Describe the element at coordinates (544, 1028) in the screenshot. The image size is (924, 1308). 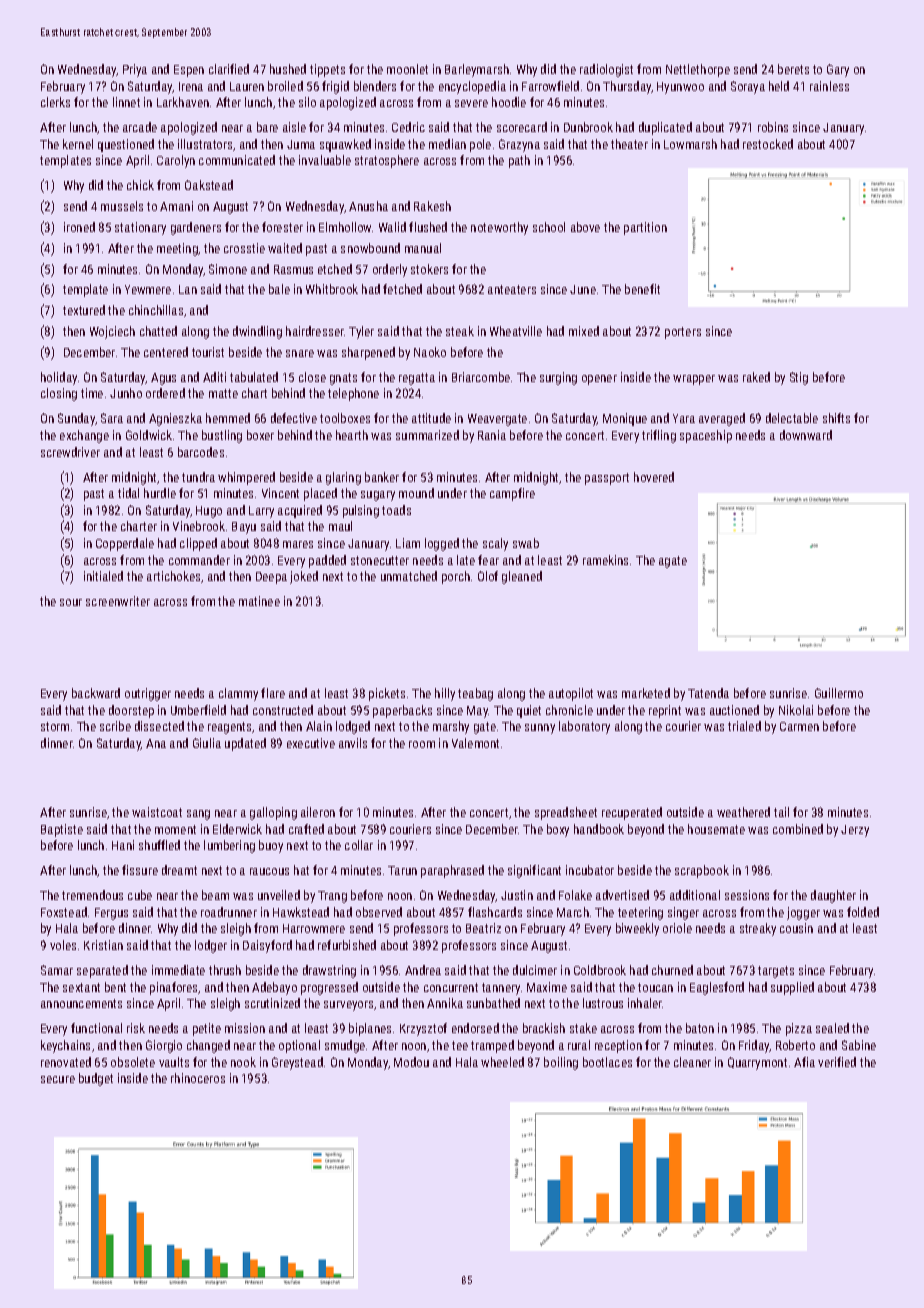
I see `brackish` at that location.
